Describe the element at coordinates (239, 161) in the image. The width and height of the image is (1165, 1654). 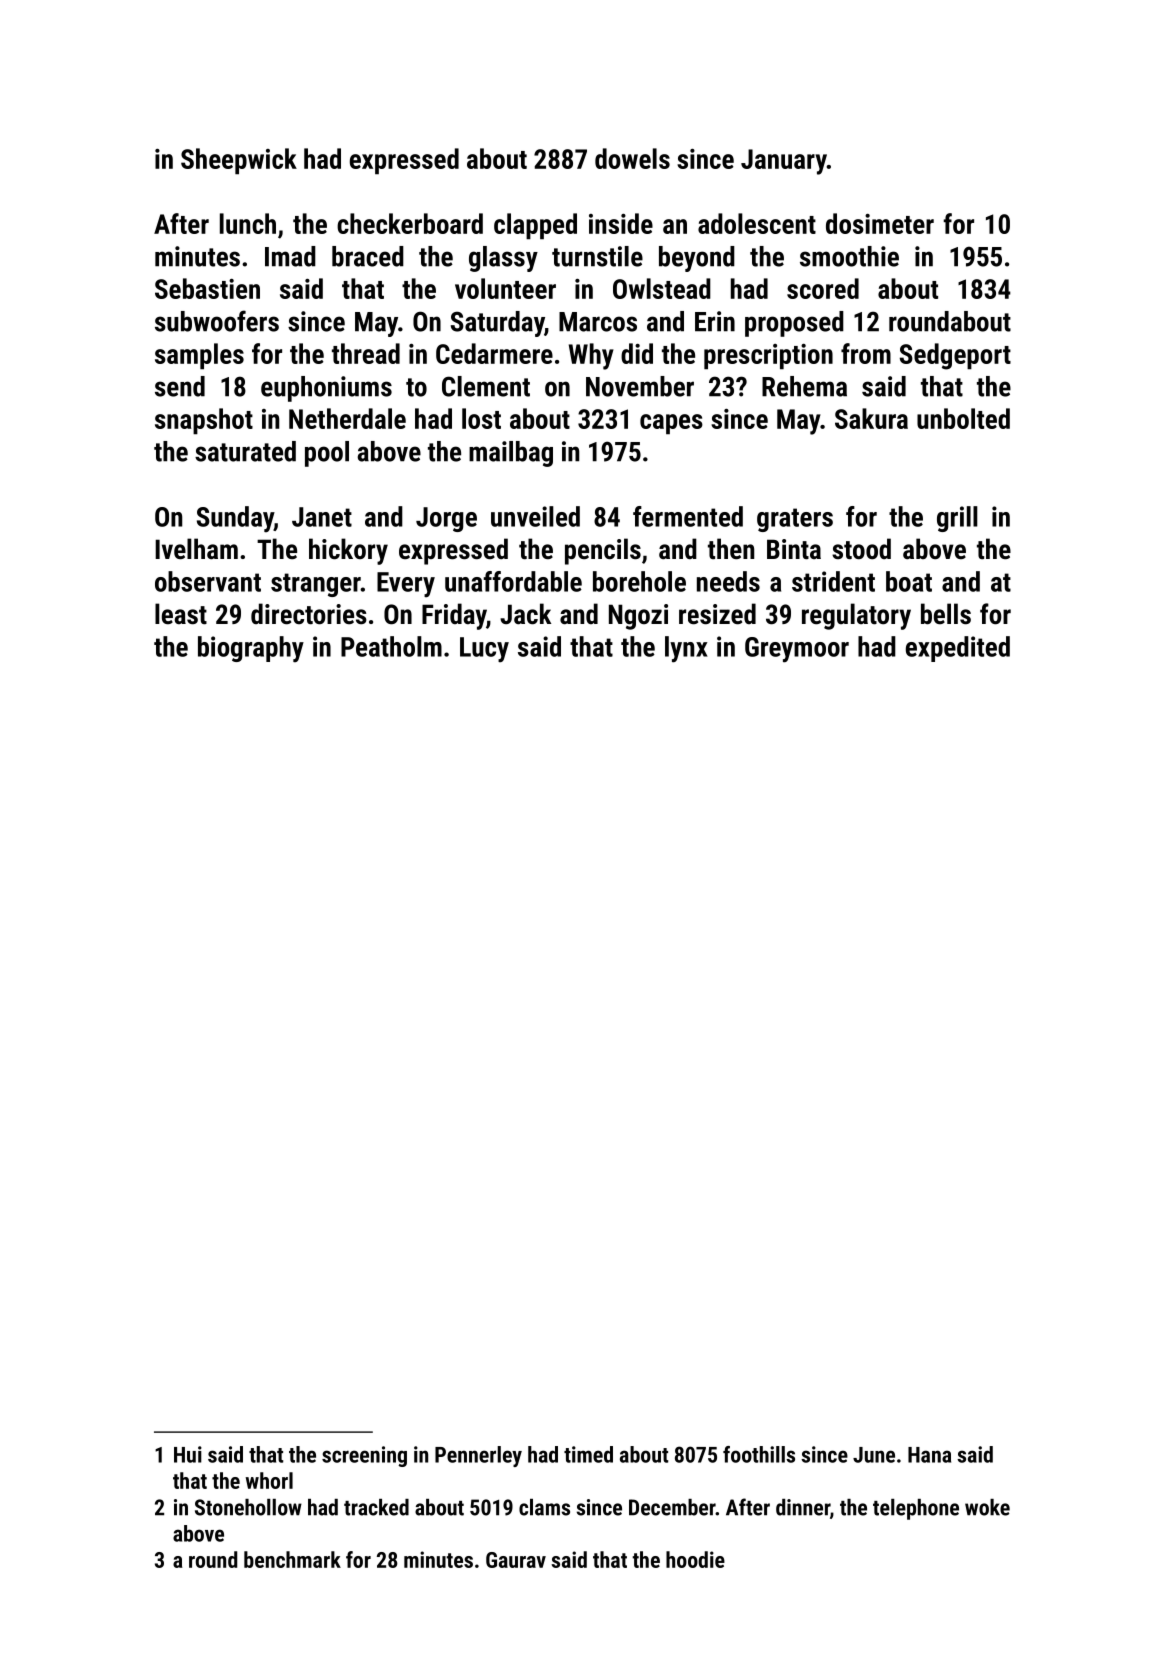
I see `Sheepwick` at that location.
